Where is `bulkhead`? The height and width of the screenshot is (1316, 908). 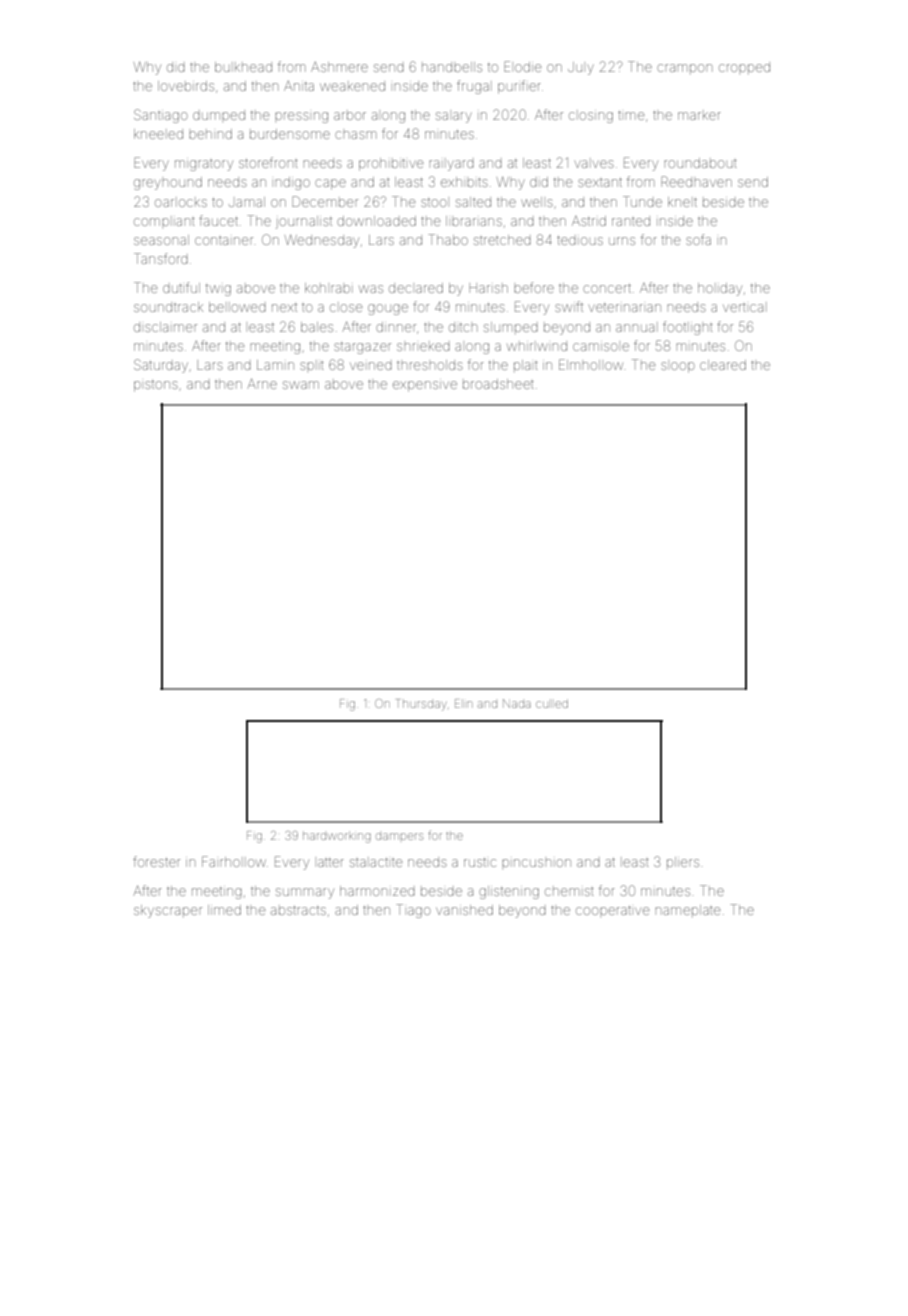 bulkhead is located at coordinates (243, 67).
